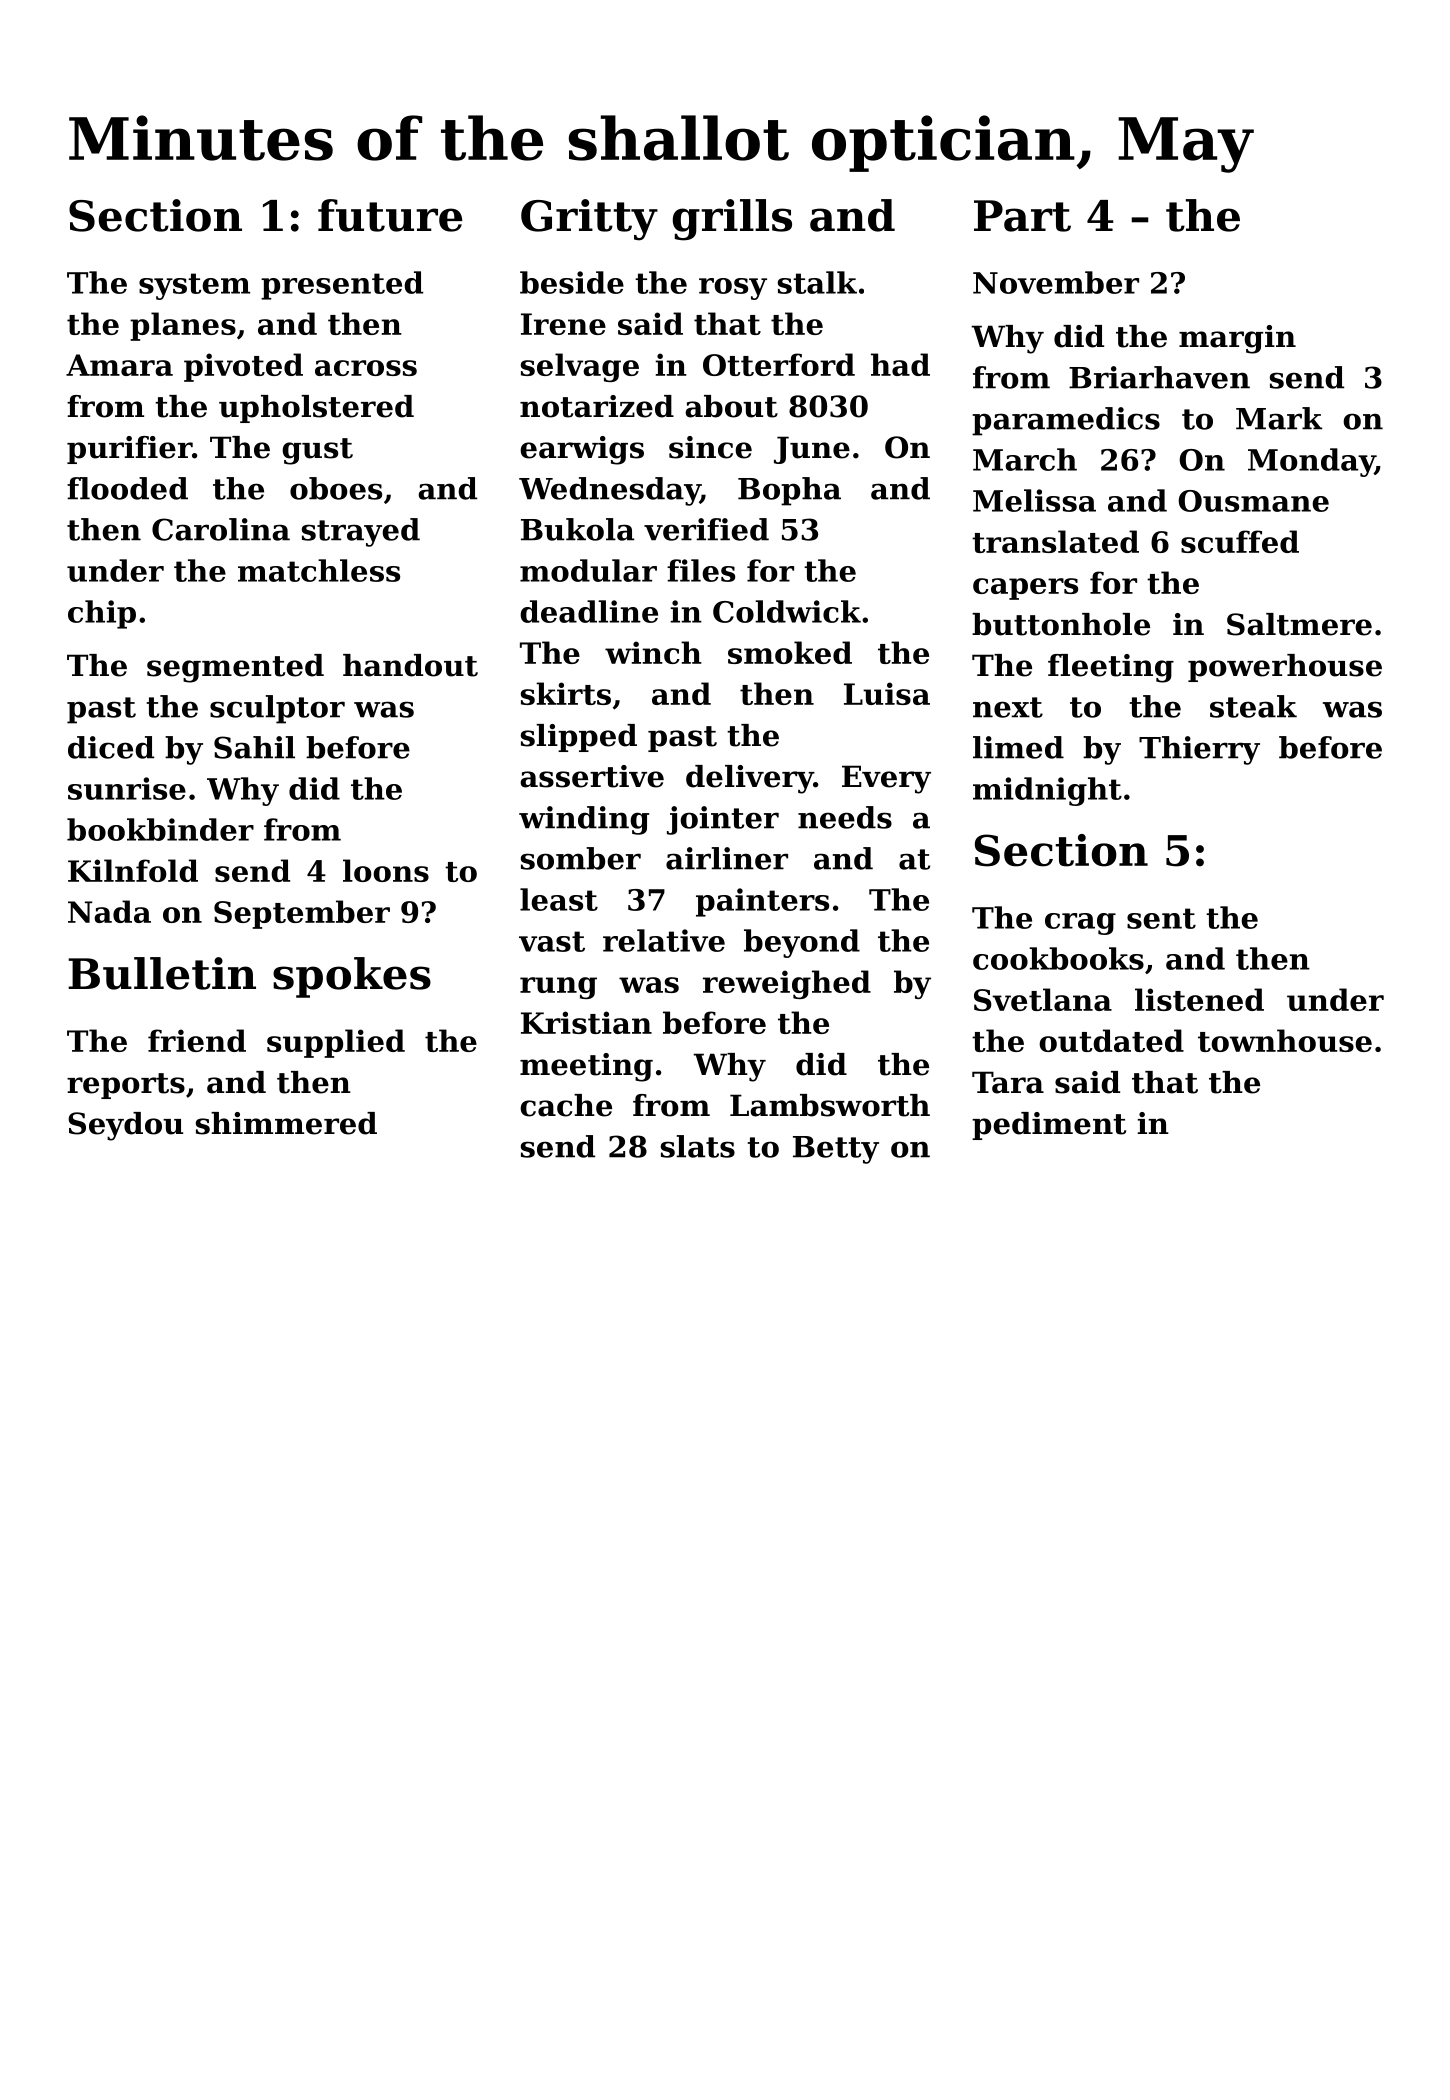 The width and height of the image is (1450, 2100). I want to click on pediment, so click(1049, 1126).
